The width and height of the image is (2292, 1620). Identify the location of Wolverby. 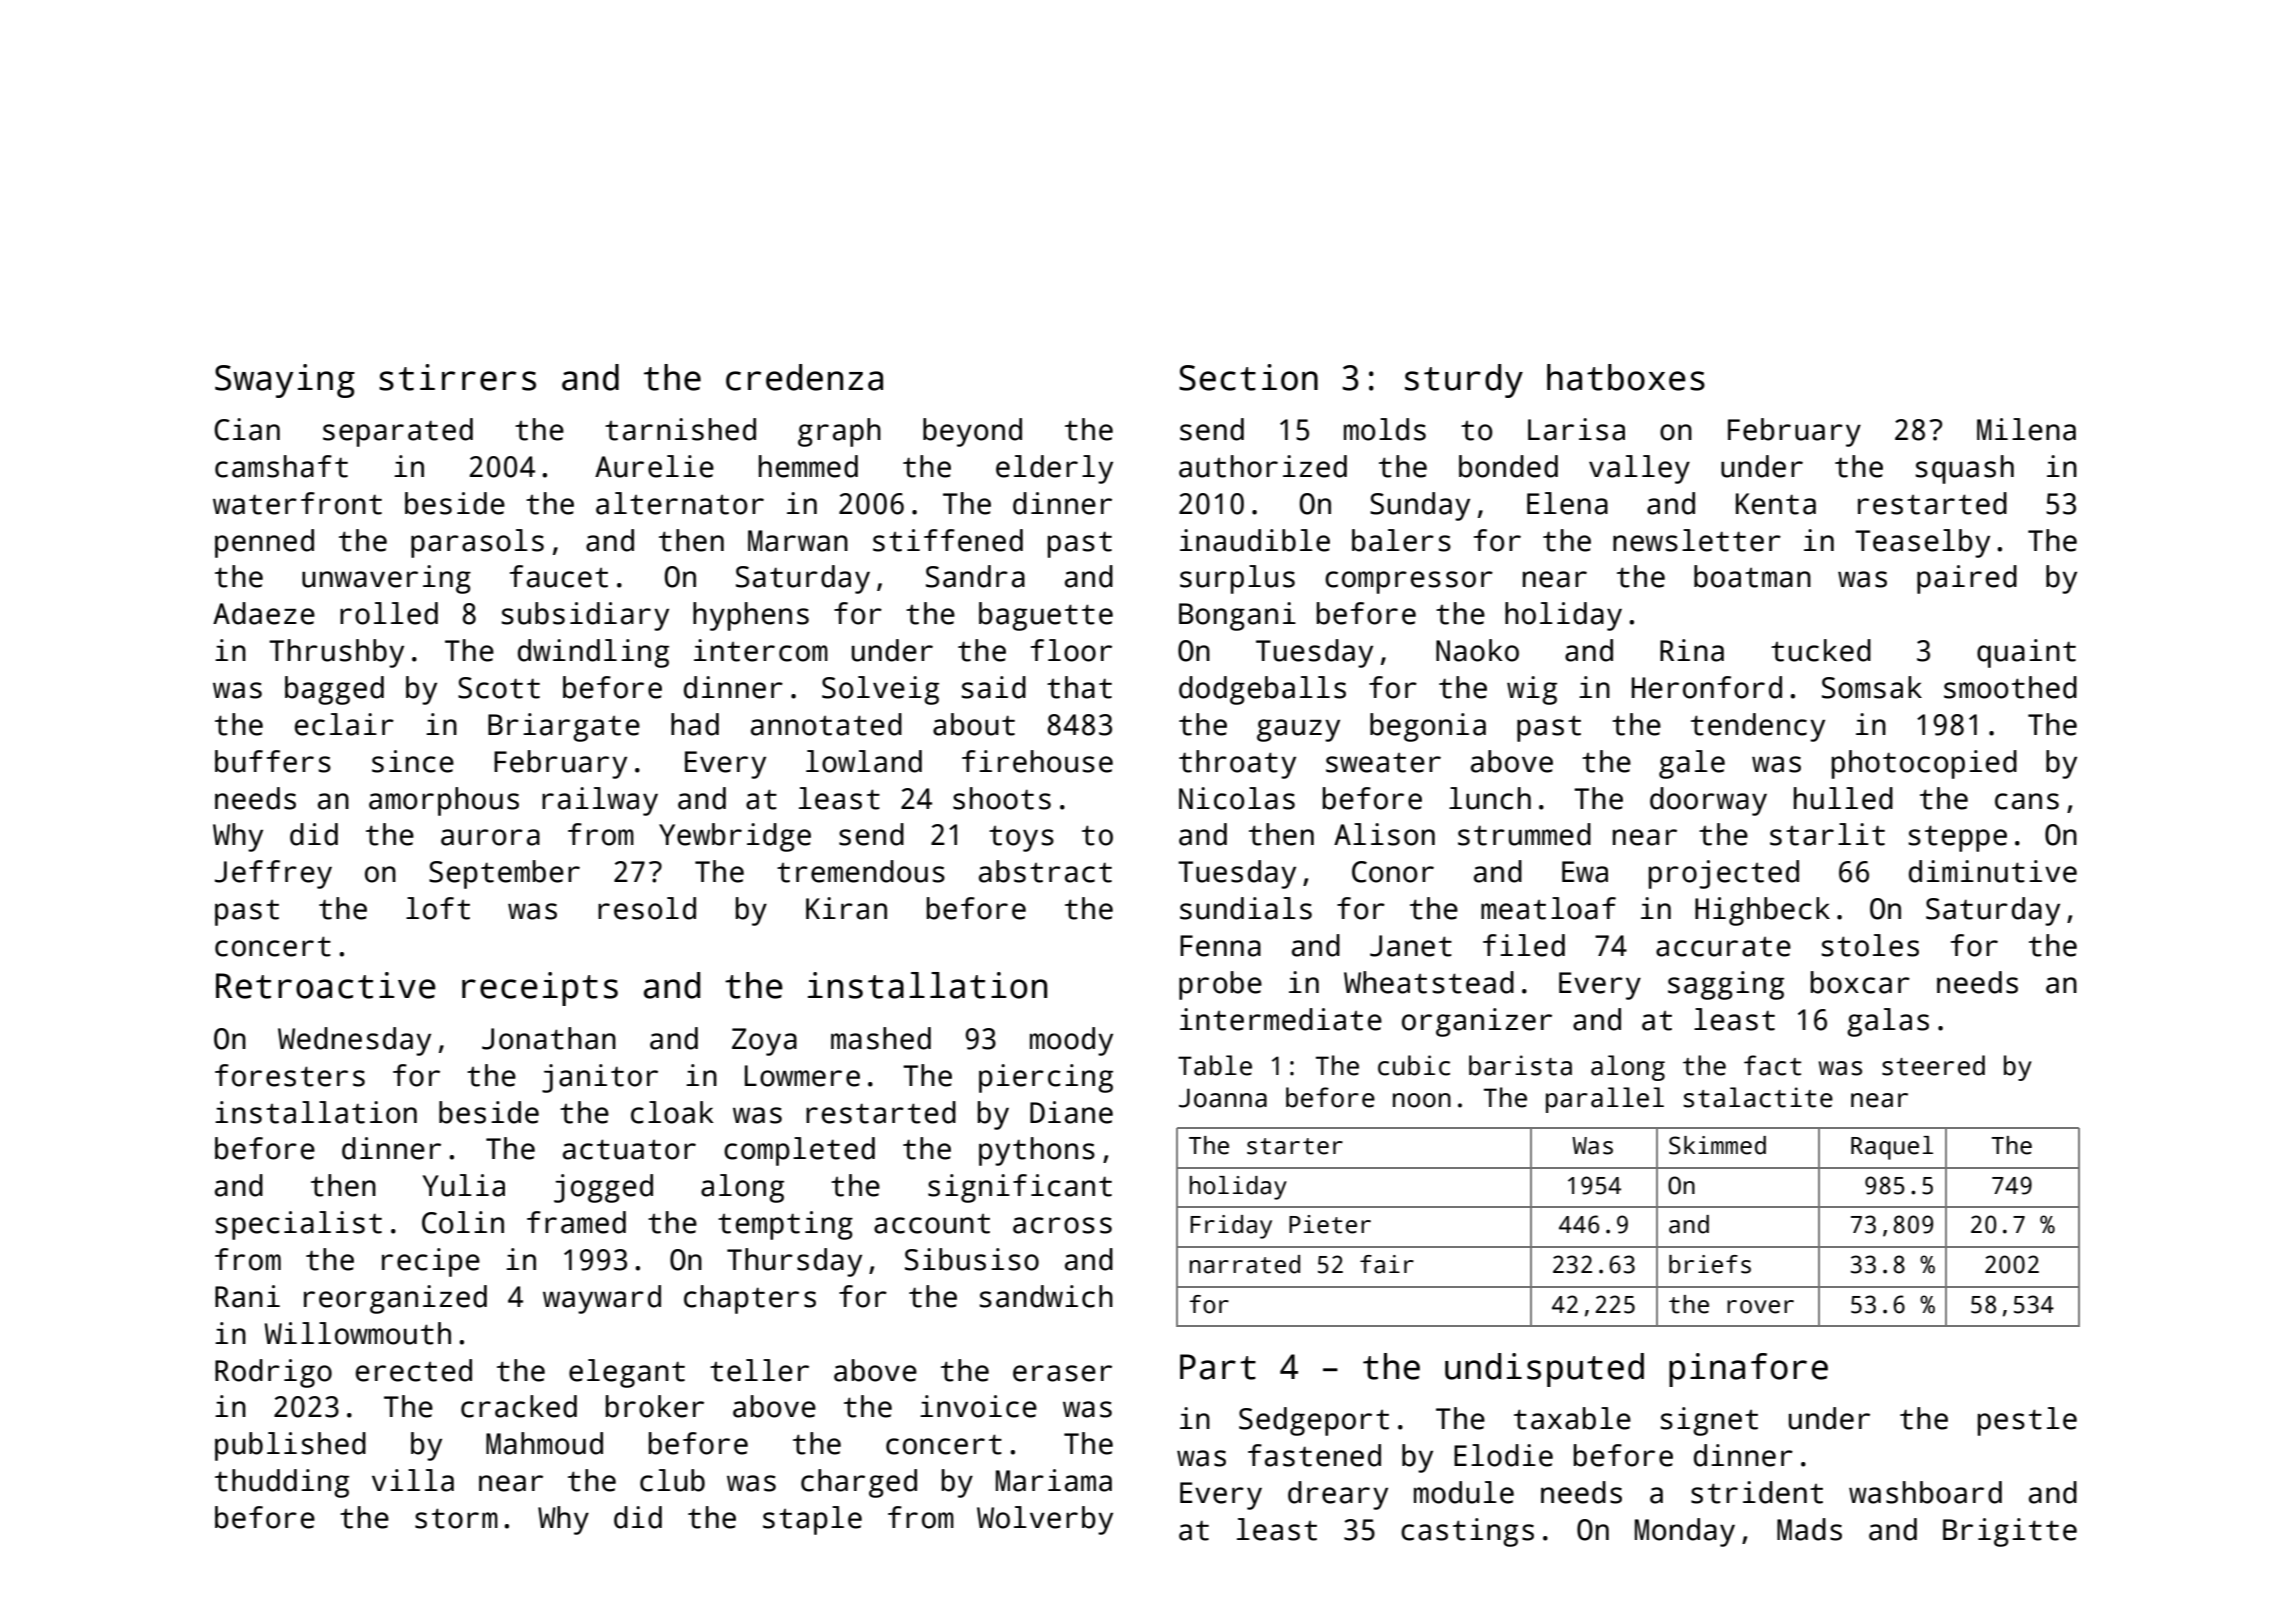
(1045, 1520).
